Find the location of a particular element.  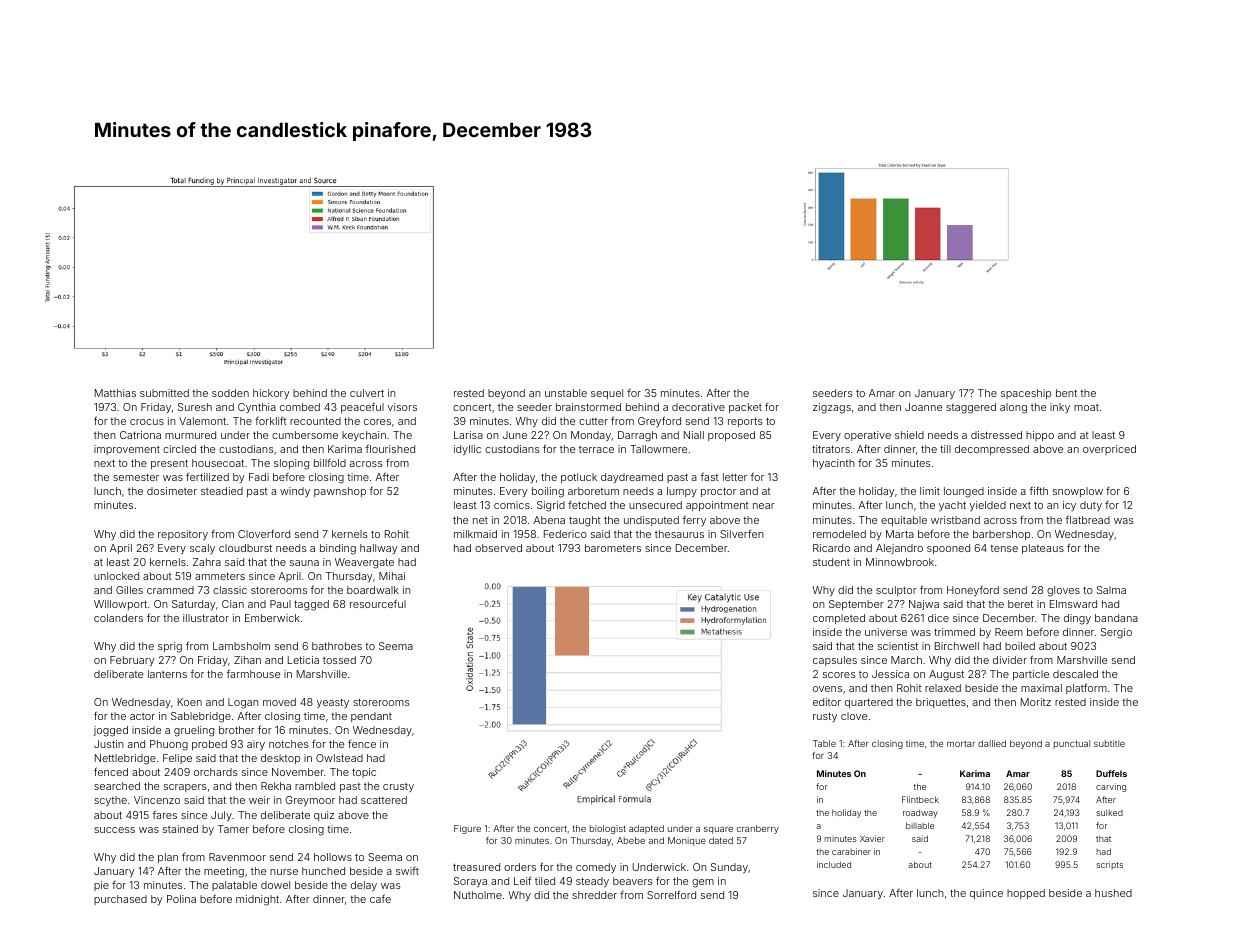

spaceship is located at coordinates (1026, 394).
